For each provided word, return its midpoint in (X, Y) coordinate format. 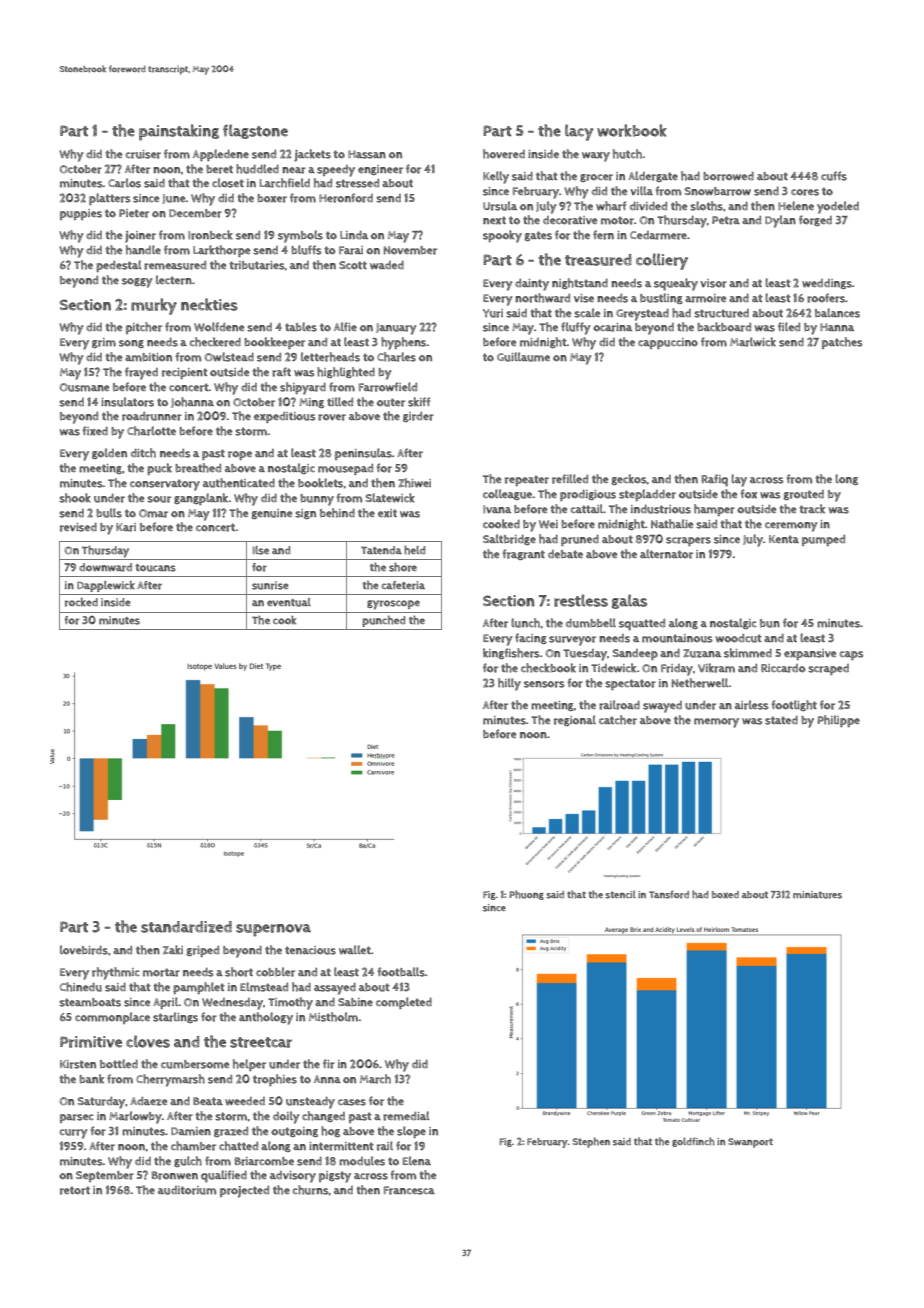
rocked (81, 602)
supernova (273, 930)
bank (91, 1079)
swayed (662, 707)
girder (418, 416)
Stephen (591, 1142)
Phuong (526, 895)
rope (240, 455)
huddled (257, 169)
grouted (803, 495)
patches (842, 343)
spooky (502, 236)
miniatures (817, 895)
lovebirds (84, 950)
